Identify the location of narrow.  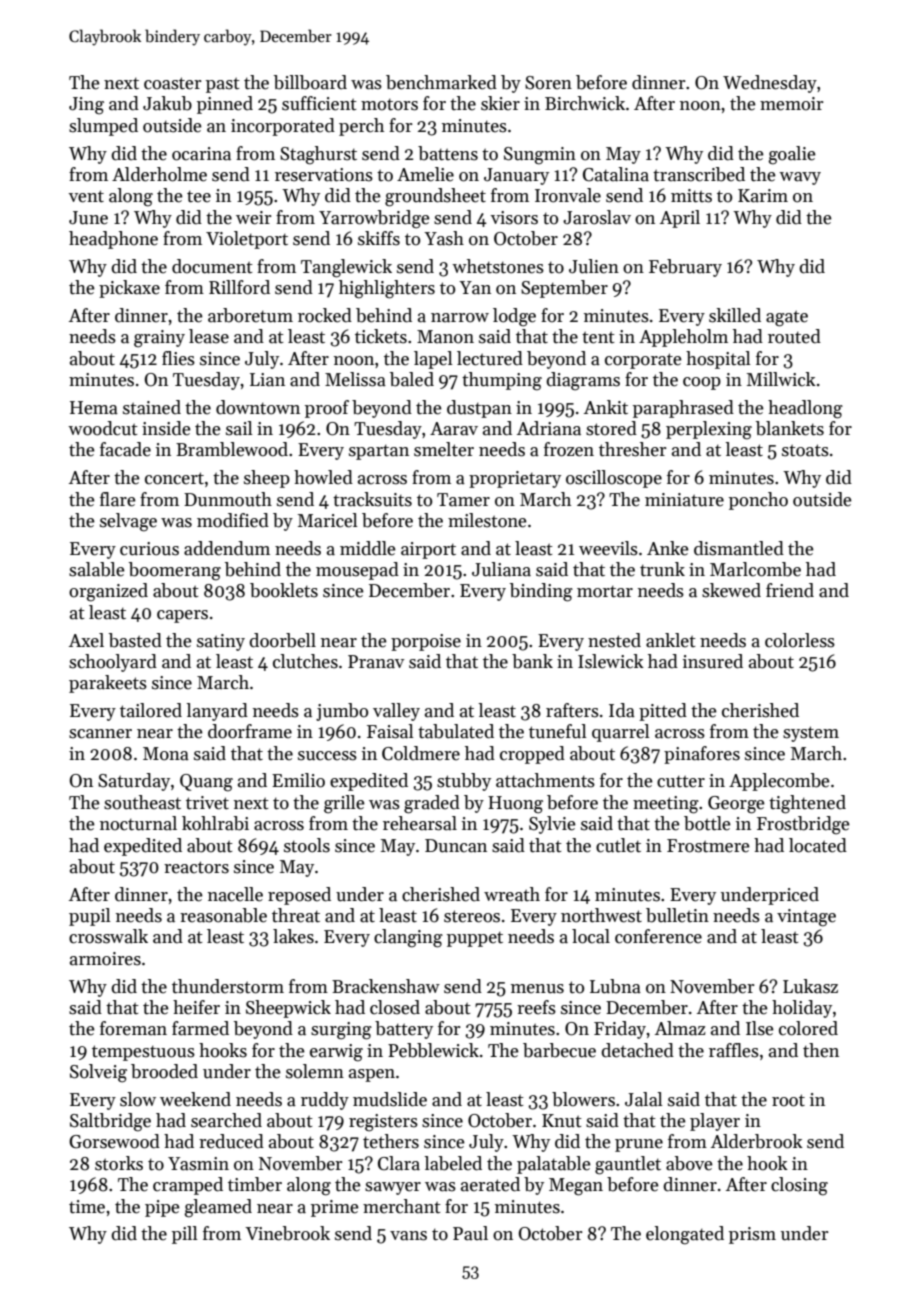
(460, 318).
